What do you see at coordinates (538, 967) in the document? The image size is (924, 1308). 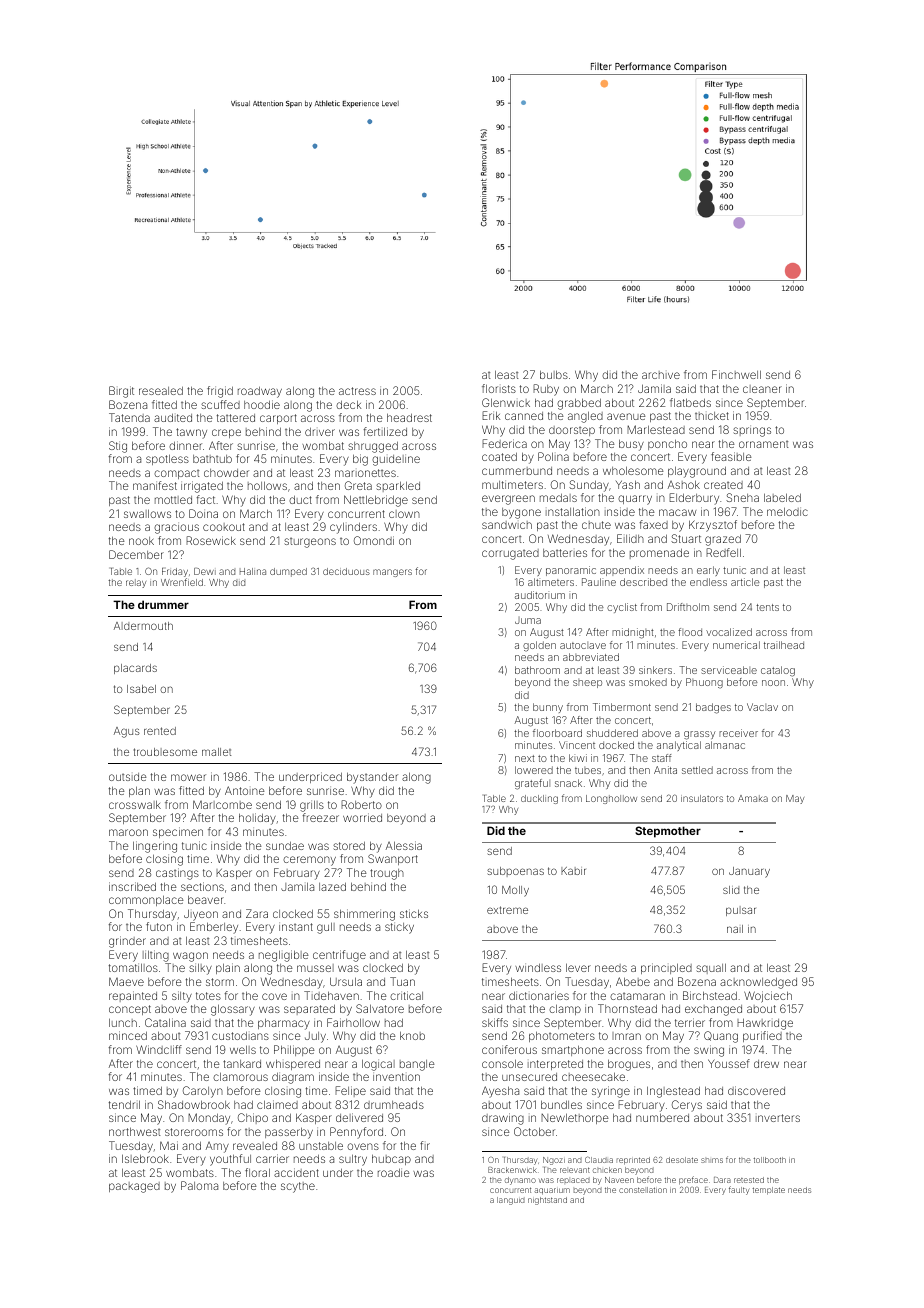 I see `windless` at bounding box center [538, 967].
